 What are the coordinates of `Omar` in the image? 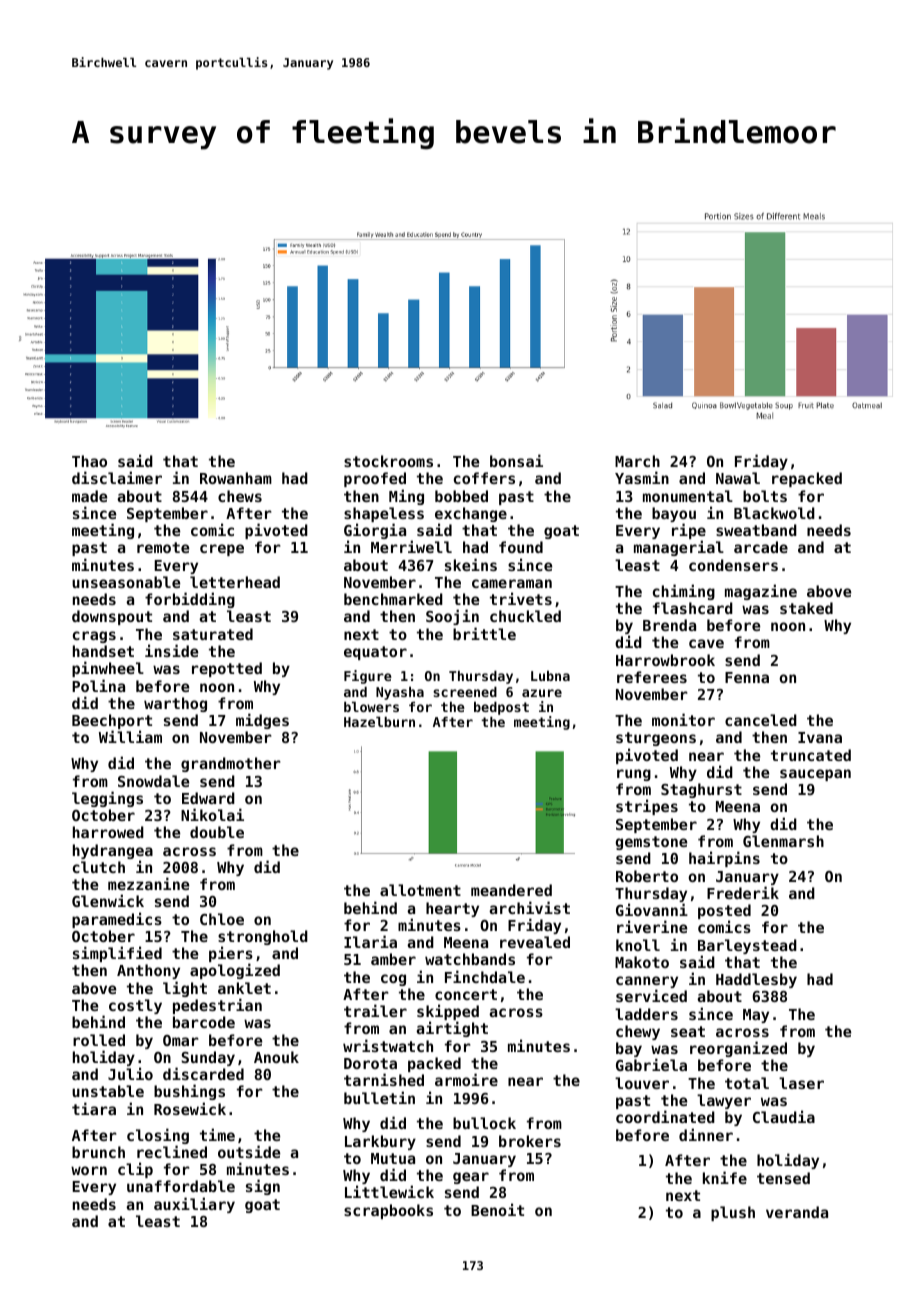 It's located at (181, 1040).
